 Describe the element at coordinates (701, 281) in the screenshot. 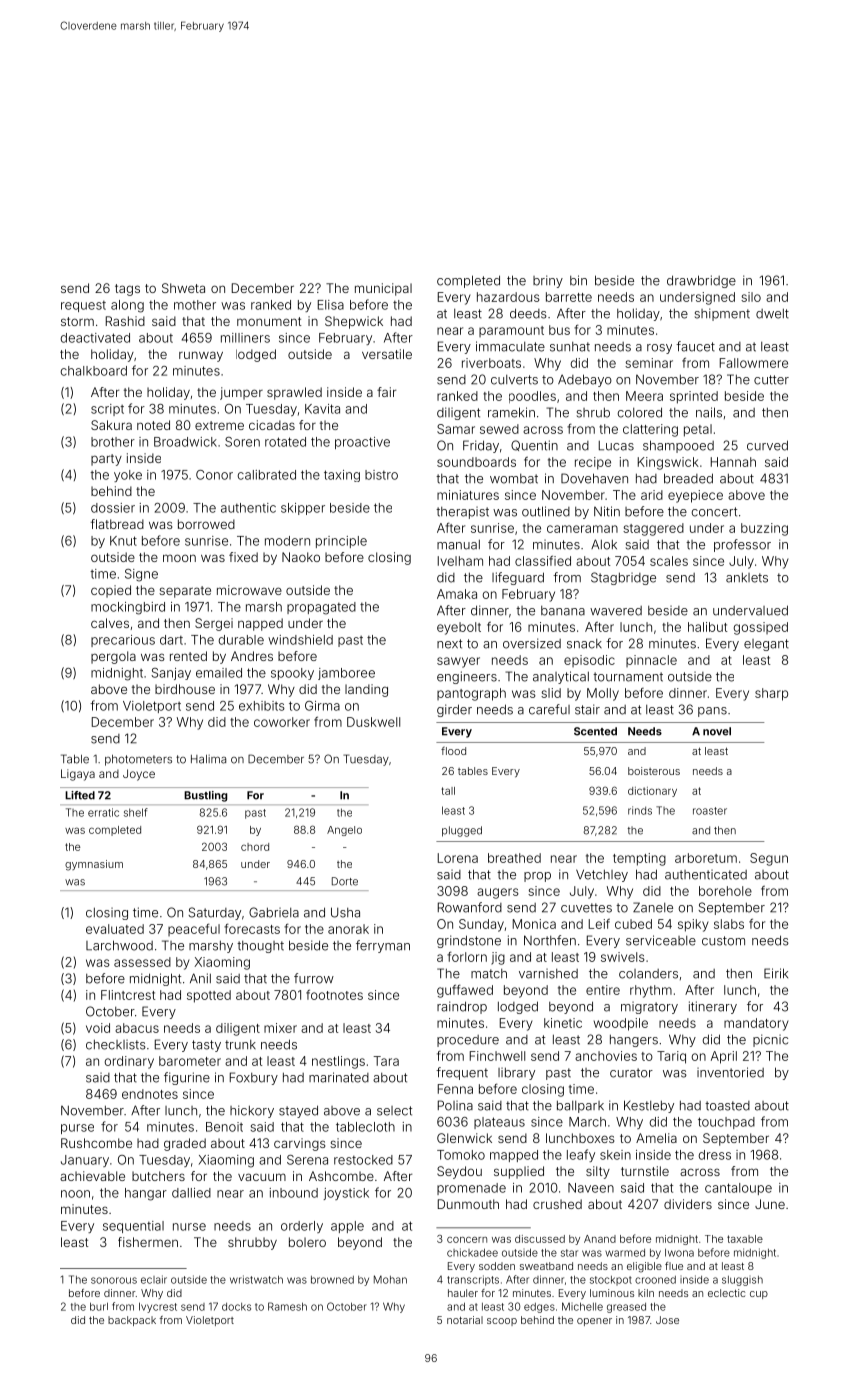

I see `drawbridge` at that location.
